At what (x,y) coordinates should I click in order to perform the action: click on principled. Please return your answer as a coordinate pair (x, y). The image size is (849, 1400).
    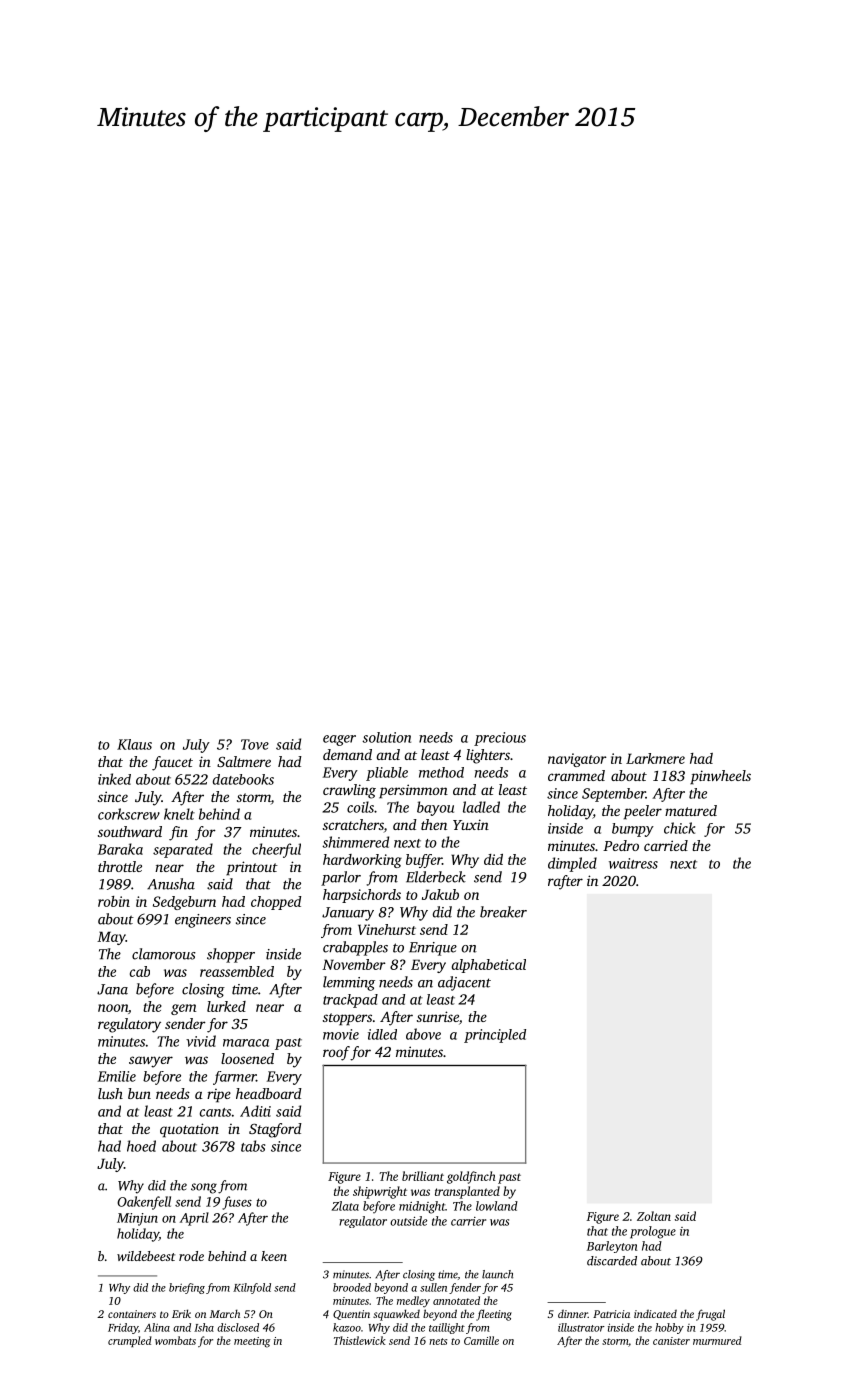
    Looking at the image, I should click on (495, 1036).
